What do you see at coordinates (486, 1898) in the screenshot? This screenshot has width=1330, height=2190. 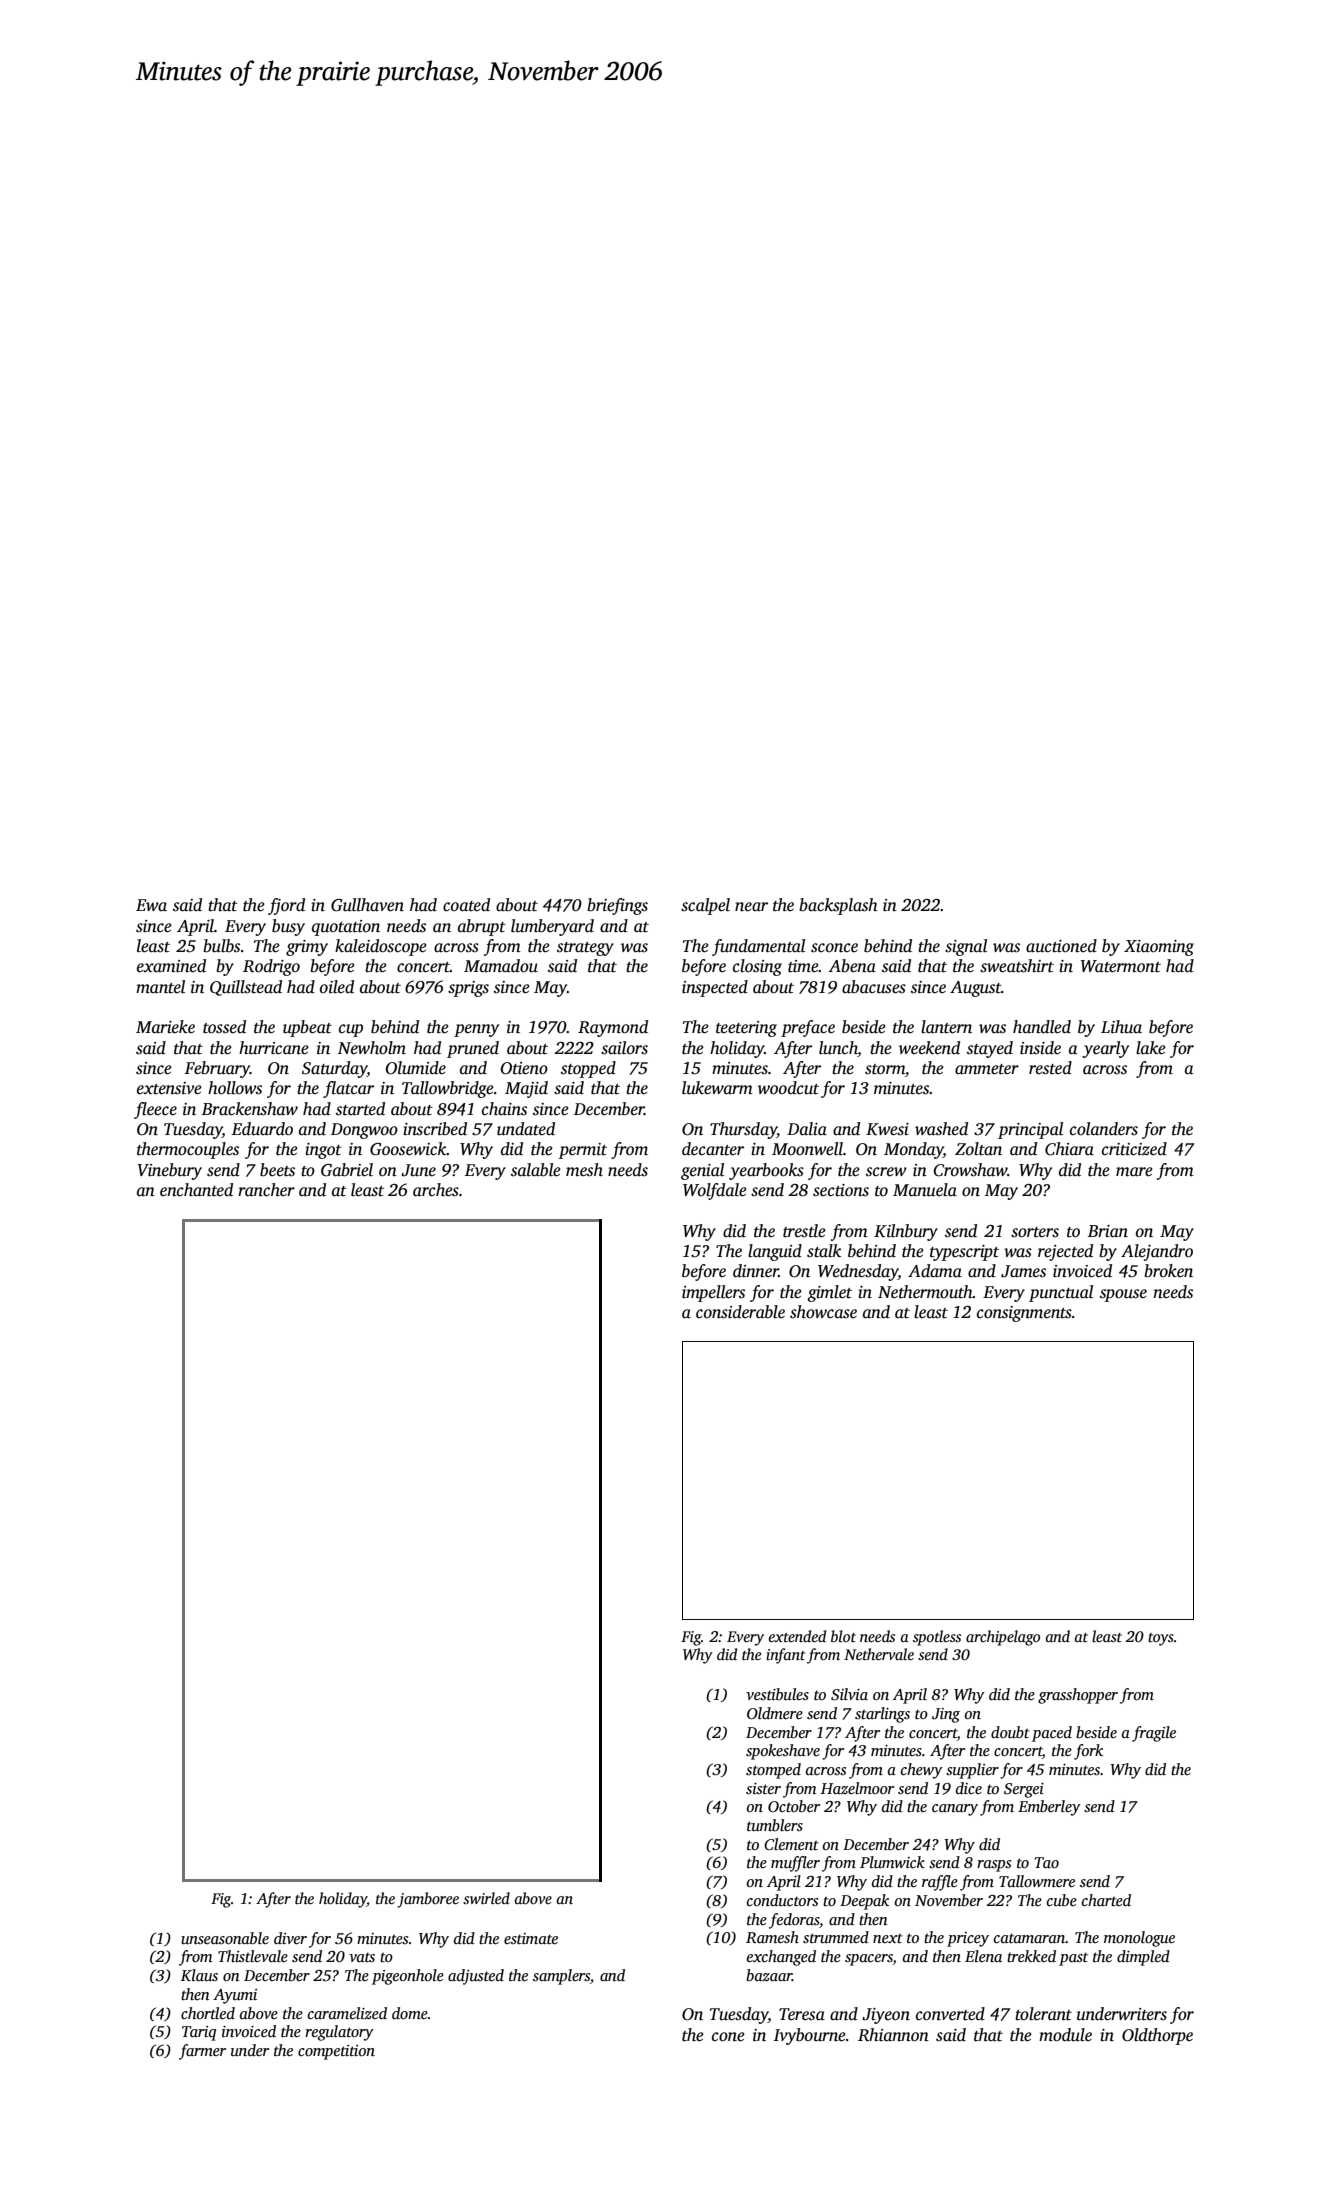 I see `swirled` at bounding box center [486, 1898].
